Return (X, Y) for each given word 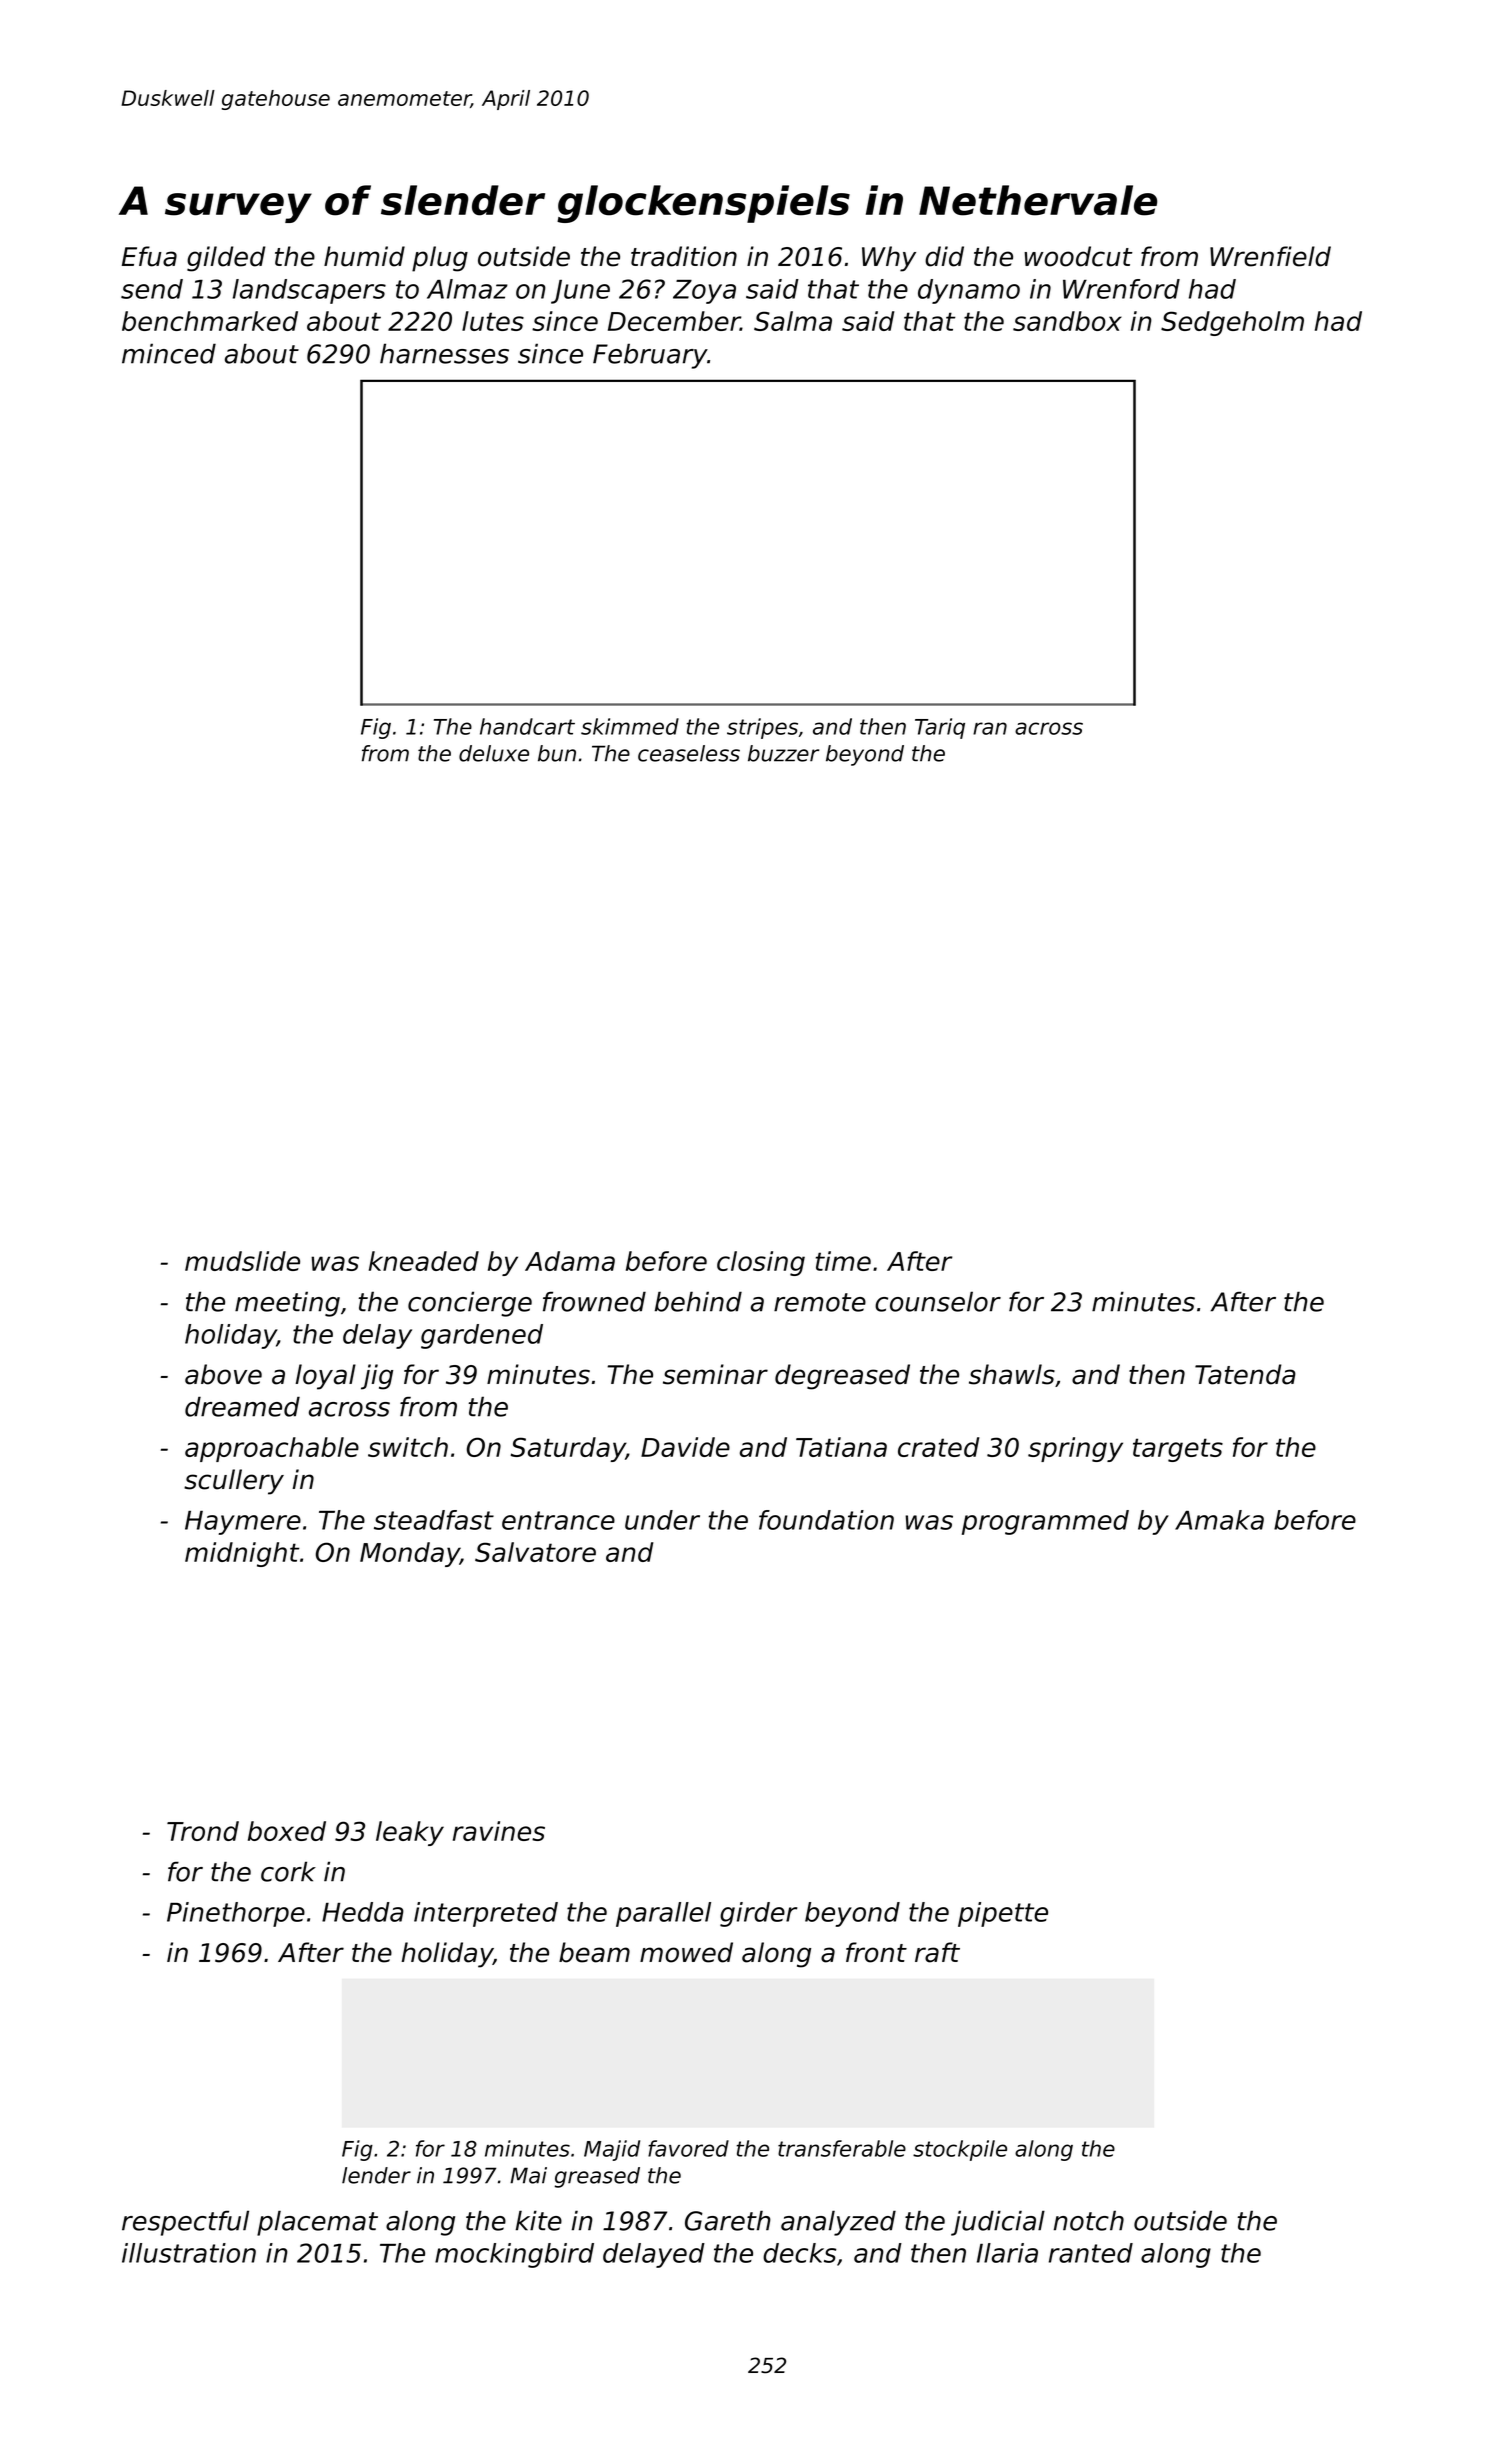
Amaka (1219, 1520)
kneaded (424, 1261)
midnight (242, 1554)
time (843, 1261)
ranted (1091, 2253)
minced (169, 353)
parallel (663, 1914)
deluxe (494, 753)
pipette (1003, 1914)
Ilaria (1007, 2253)
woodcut (1078, 256)
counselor (938, 1301)
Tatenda (1245, 1374)
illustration (189, 2253)
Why (889, 259)
